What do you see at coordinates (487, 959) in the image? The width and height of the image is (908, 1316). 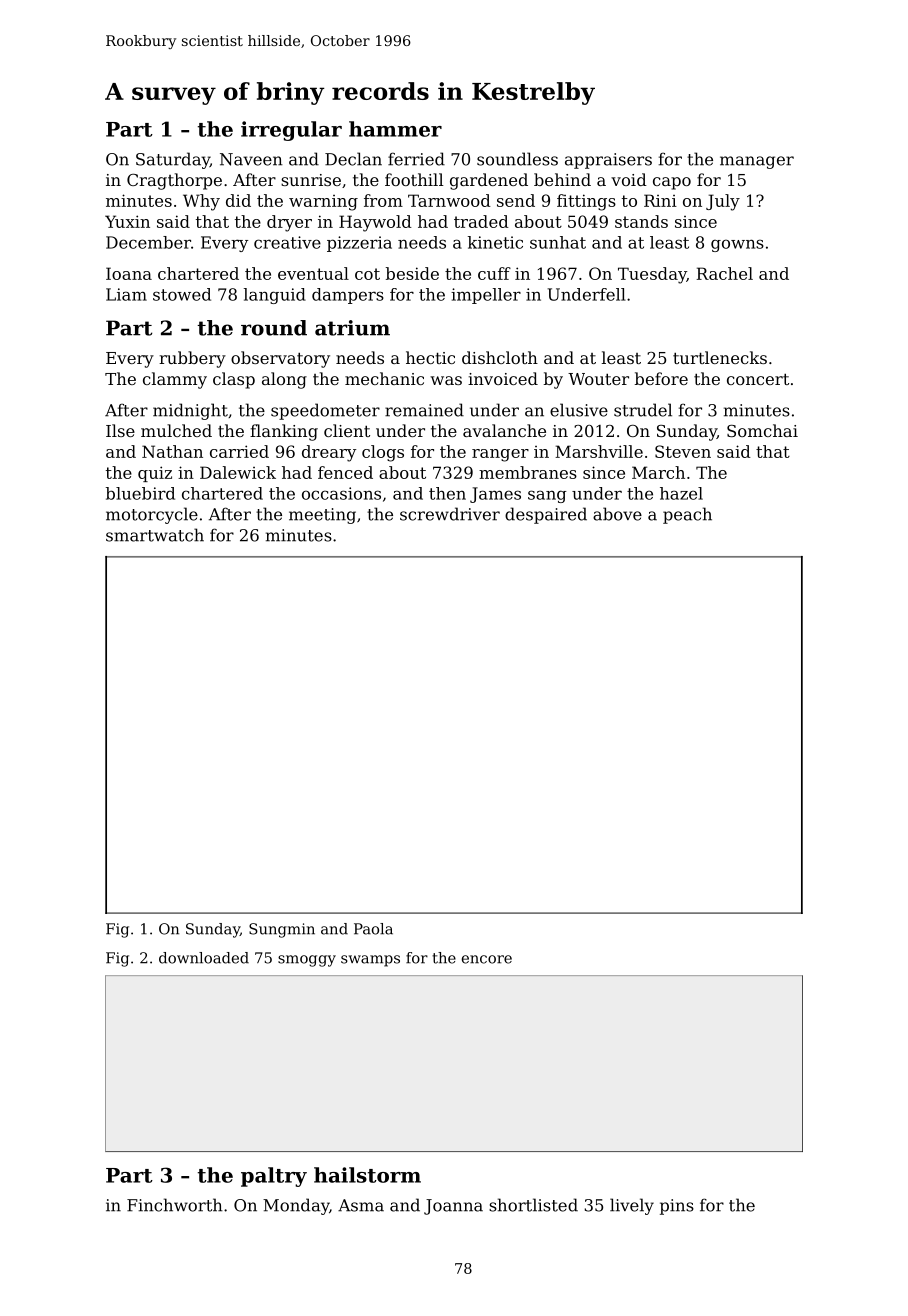 I see `encore` at bounding box center [487, 959].
